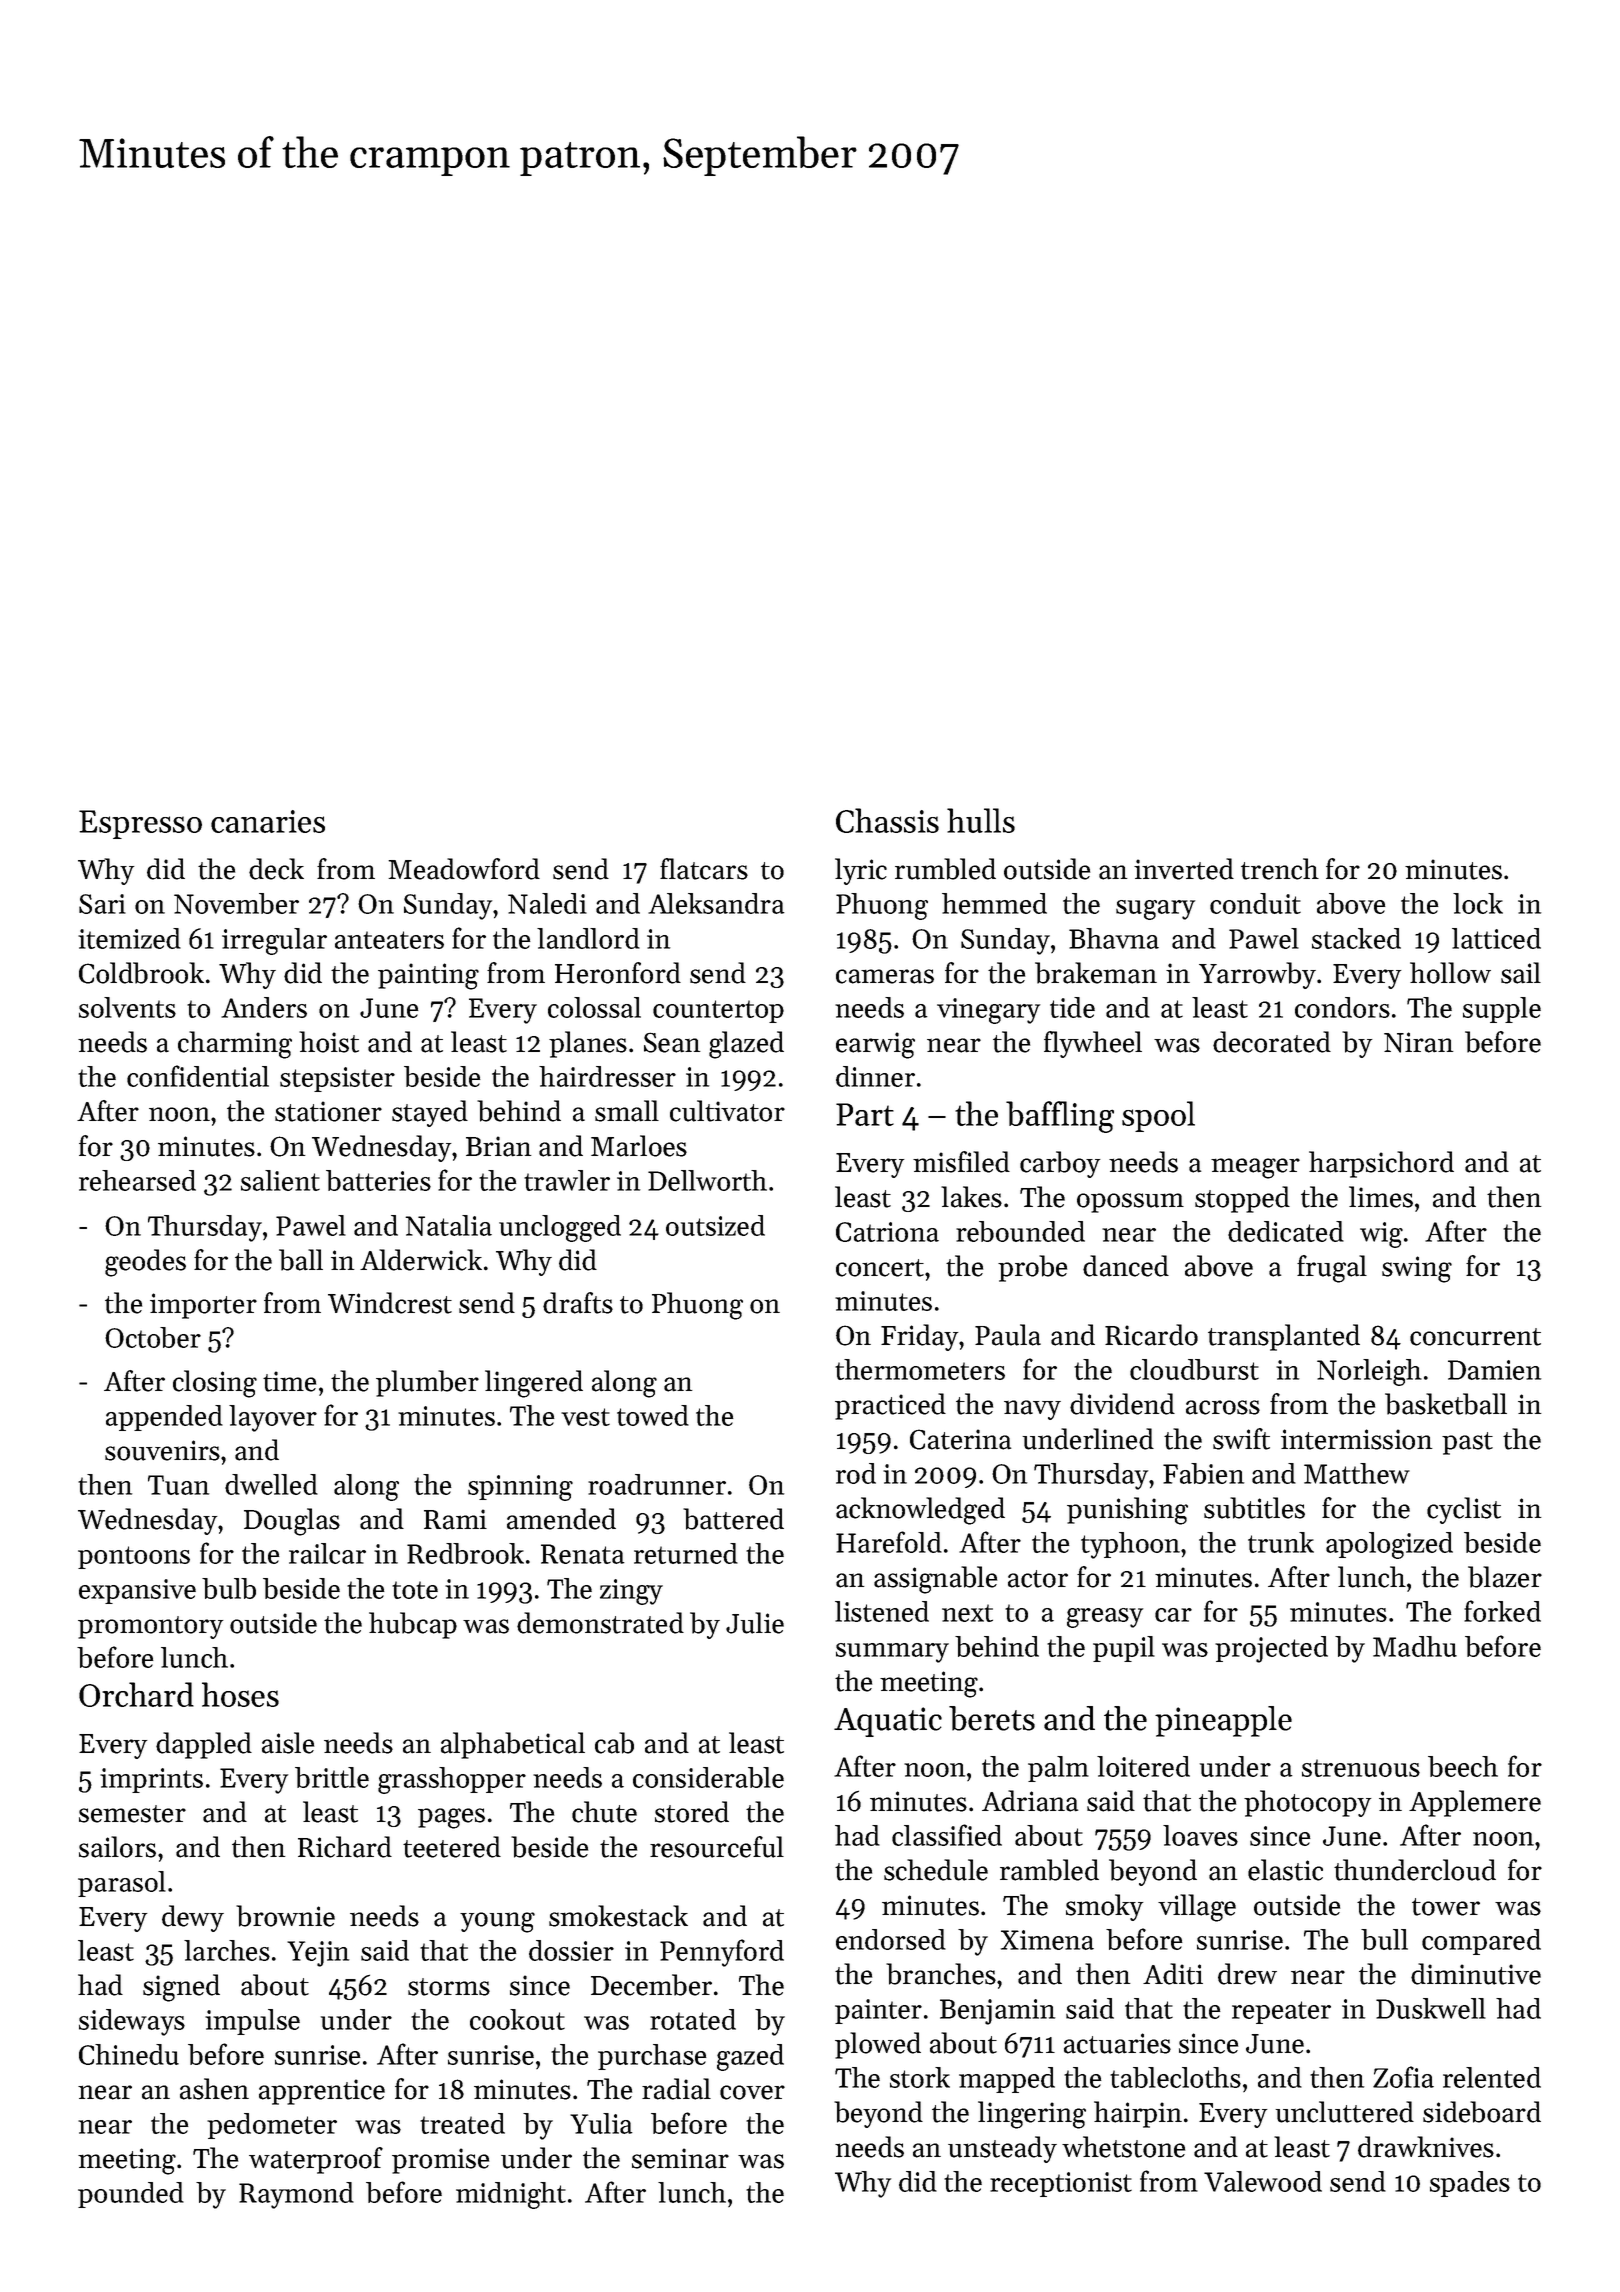  Describe the element at coordinates (716, 903) in the screenshot. I see `Aleksandra` at that location.
